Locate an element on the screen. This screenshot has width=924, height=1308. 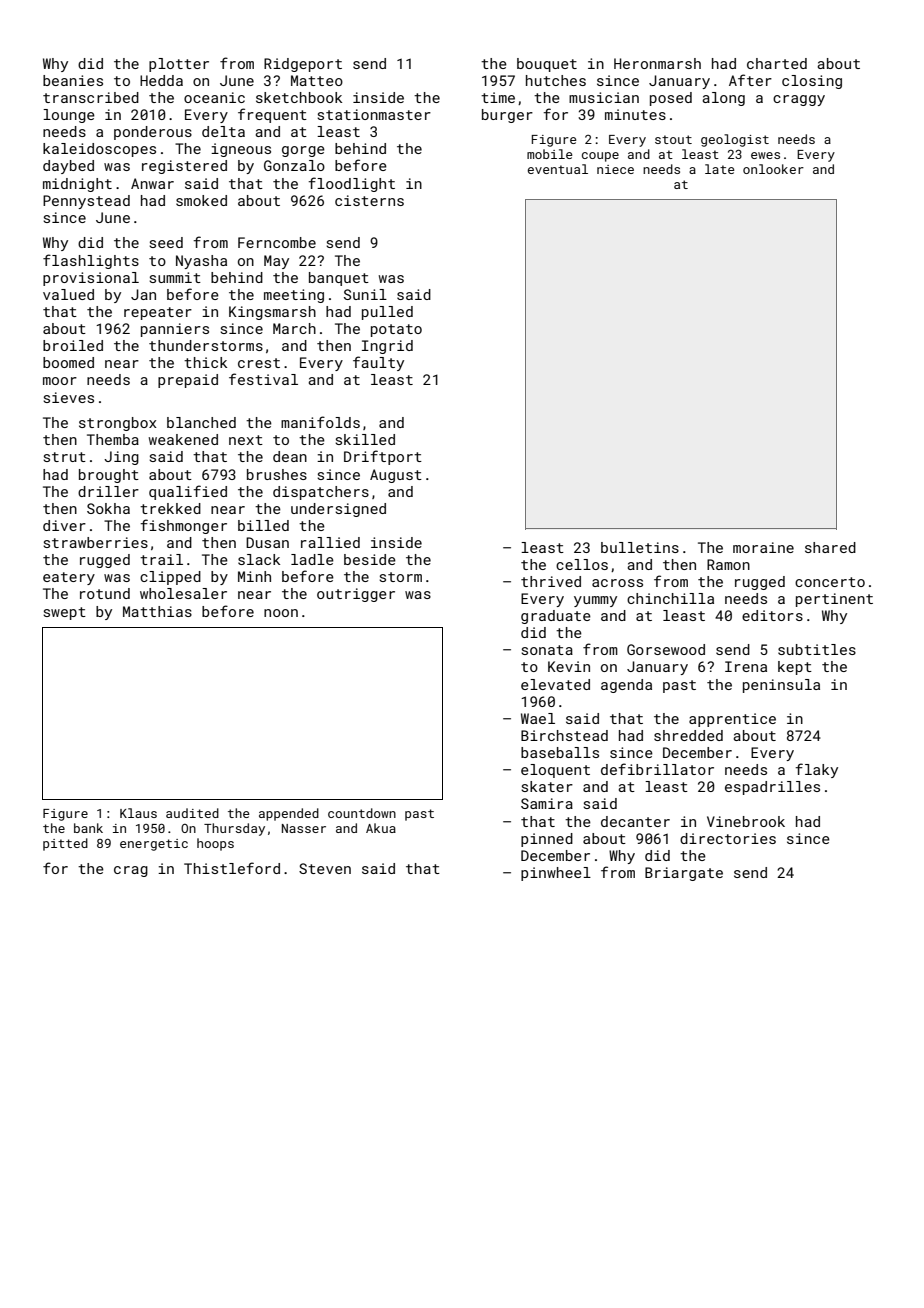
flashlights is located at coordinates (91, 261).
